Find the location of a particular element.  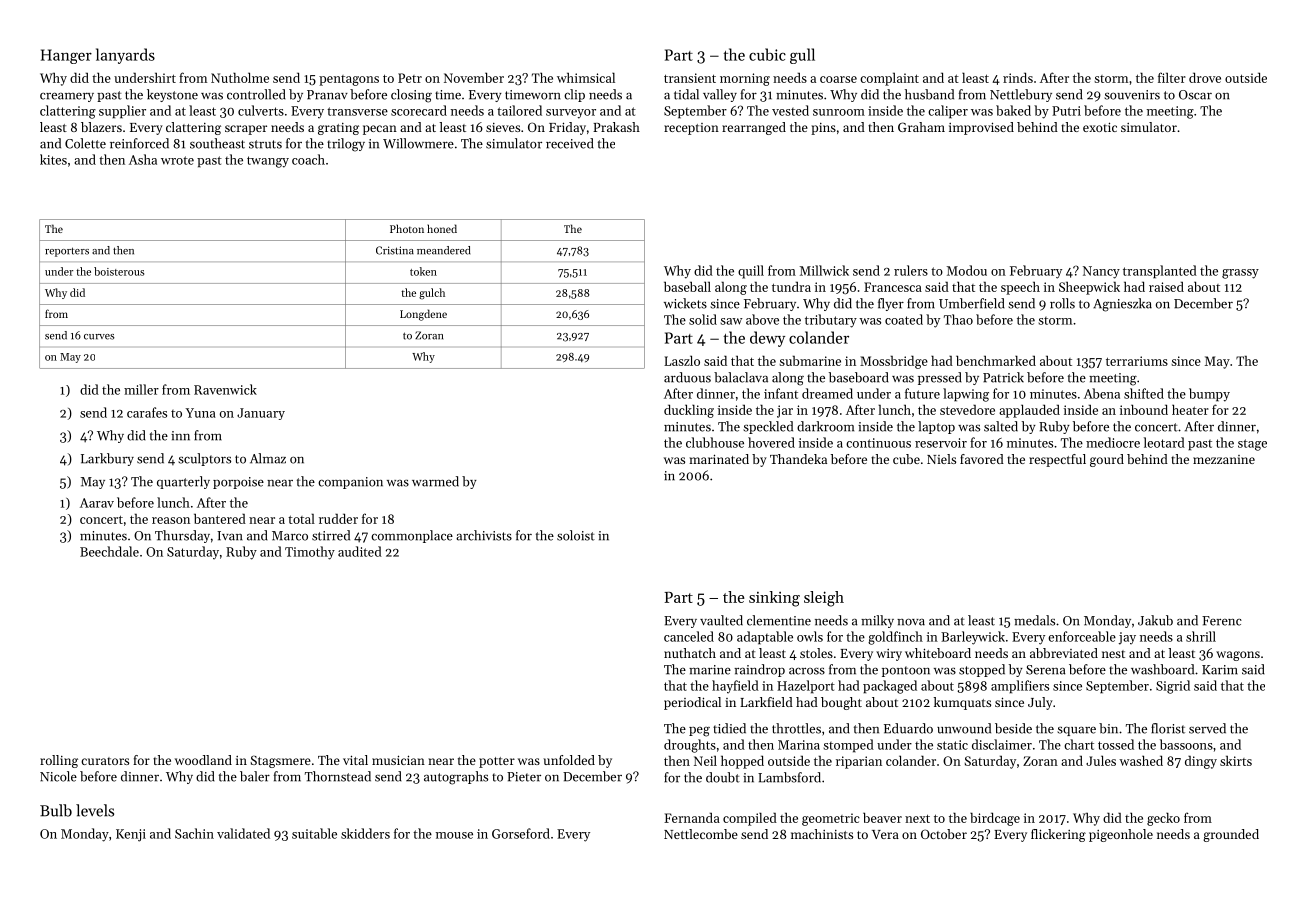

mezzanine is located at coordinates (1224, 459).
